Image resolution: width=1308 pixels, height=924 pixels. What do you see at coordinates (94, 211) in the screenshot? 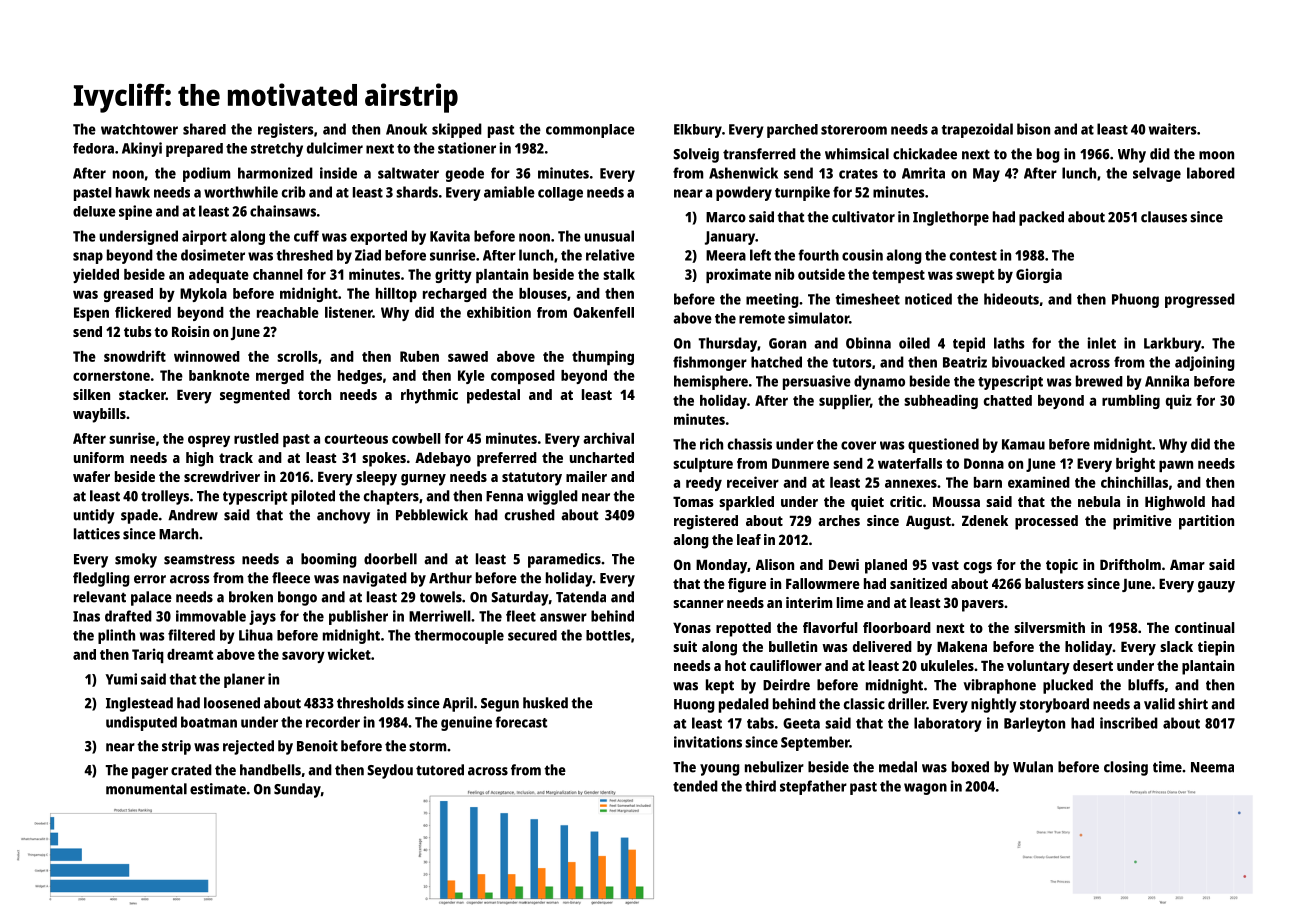
I see `deluxe` at bounding box center [94, 211].
